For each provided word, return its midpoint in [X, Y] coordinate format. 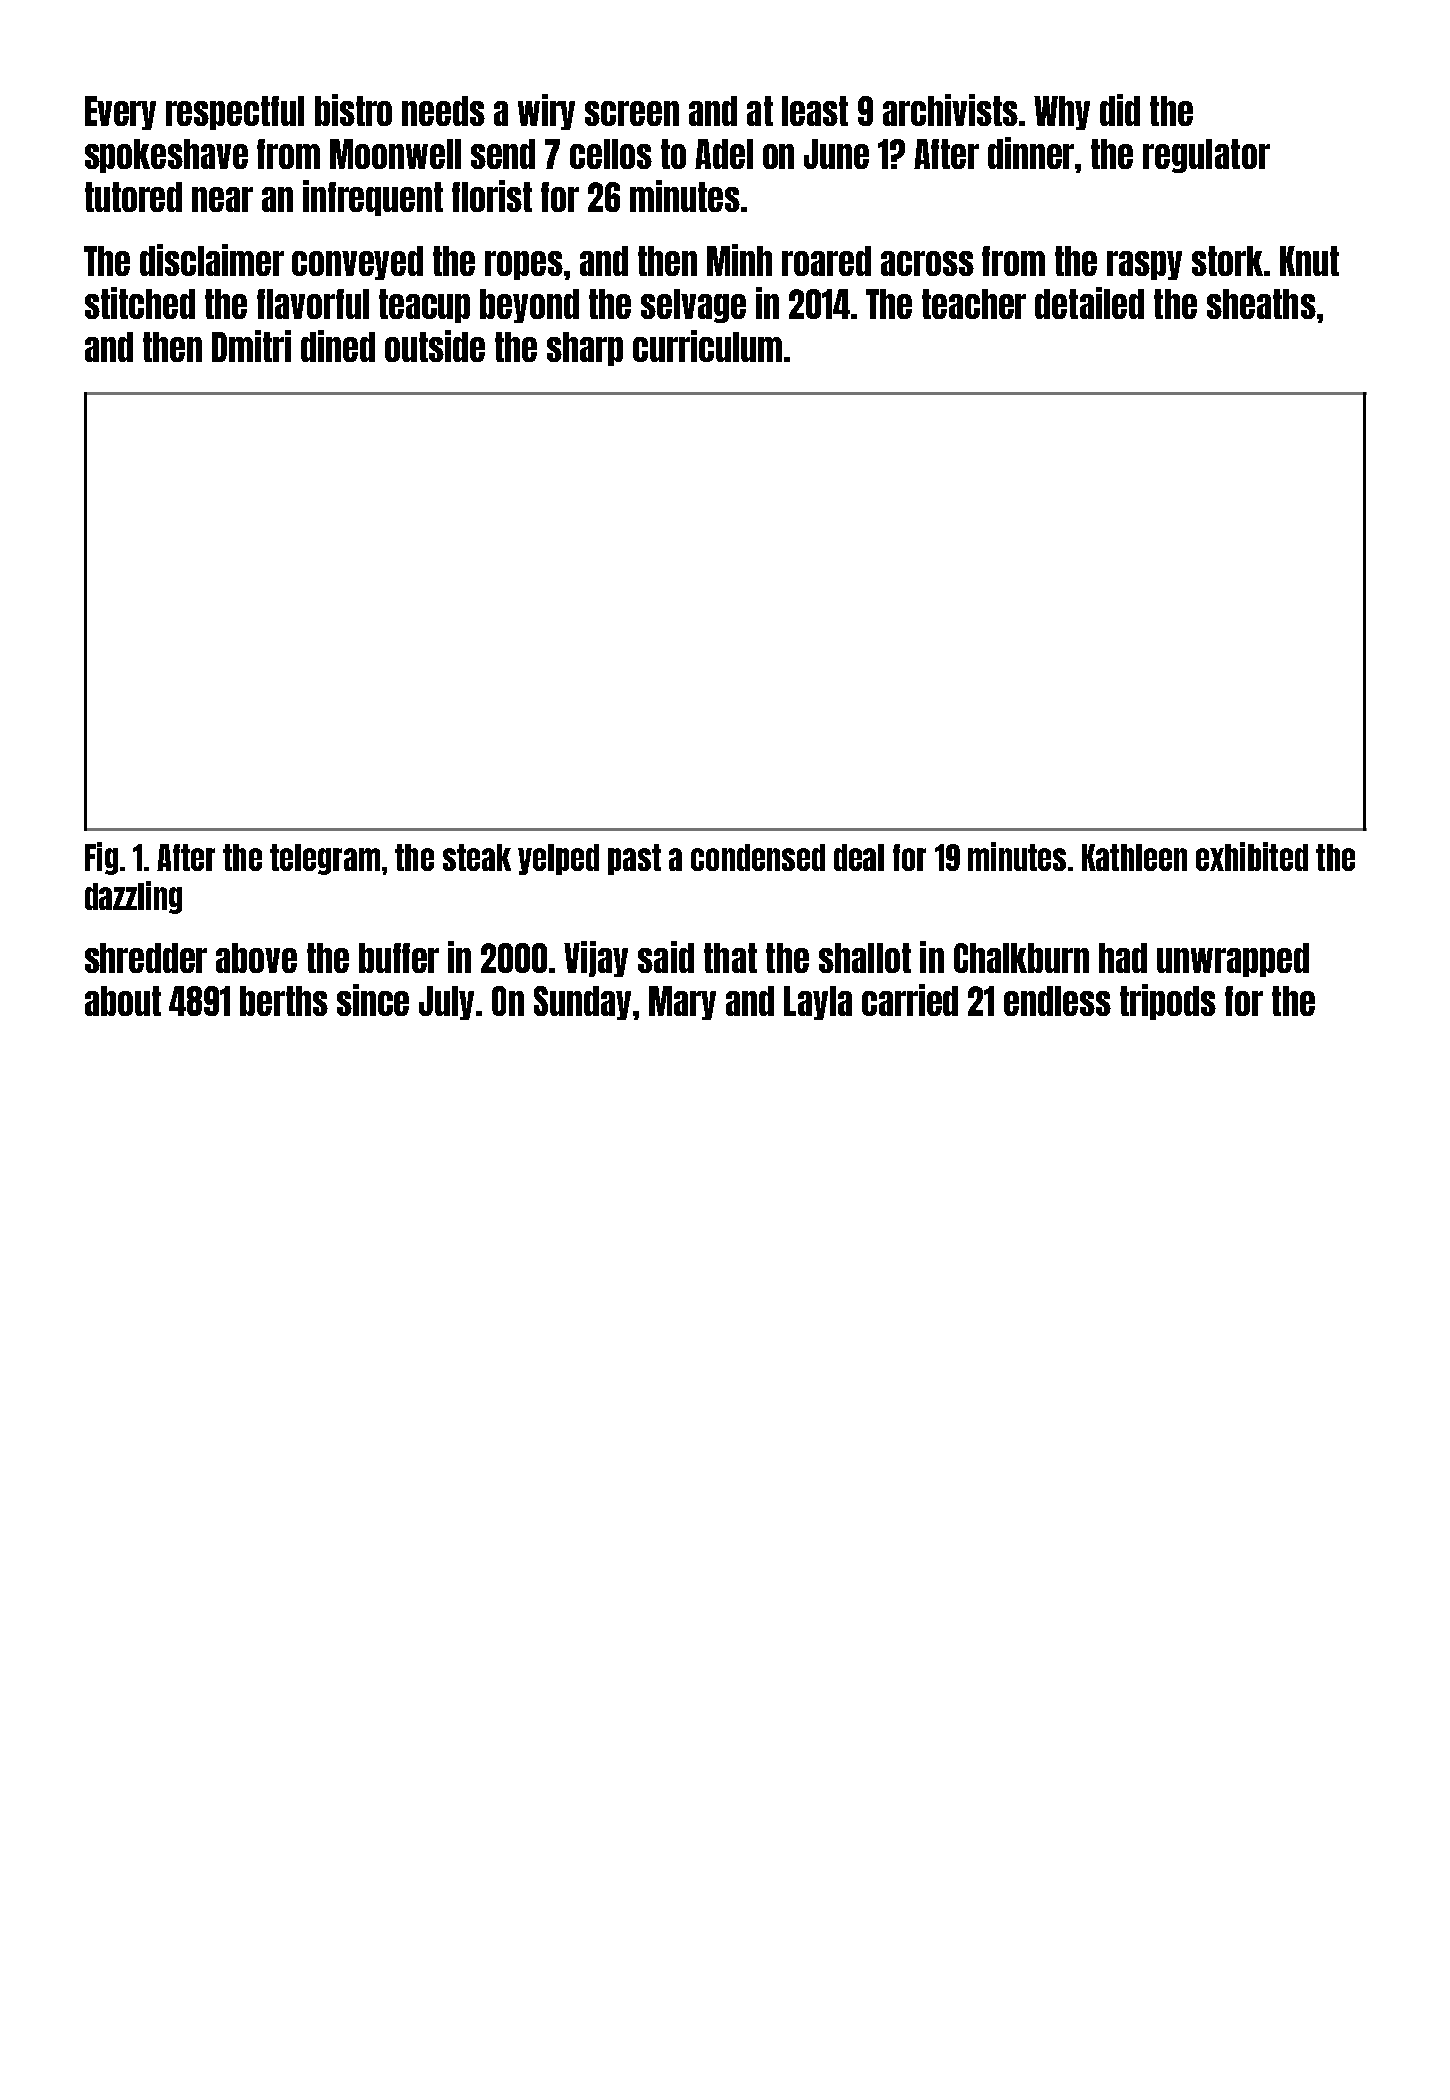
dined [338, 346]
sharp [585, 349]
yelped [558, 859]
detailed [1089, 303]
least [815, 111]
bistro [353, 110]
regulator [1206, 156]
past [634, 859]
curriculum [707, 346]
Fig [101, 858]
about [123, 1001]
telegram [325, 859]
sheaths [1261, 304]
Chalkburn [1021, 958]
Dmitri [251, 346]
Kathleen [1134, 857]
